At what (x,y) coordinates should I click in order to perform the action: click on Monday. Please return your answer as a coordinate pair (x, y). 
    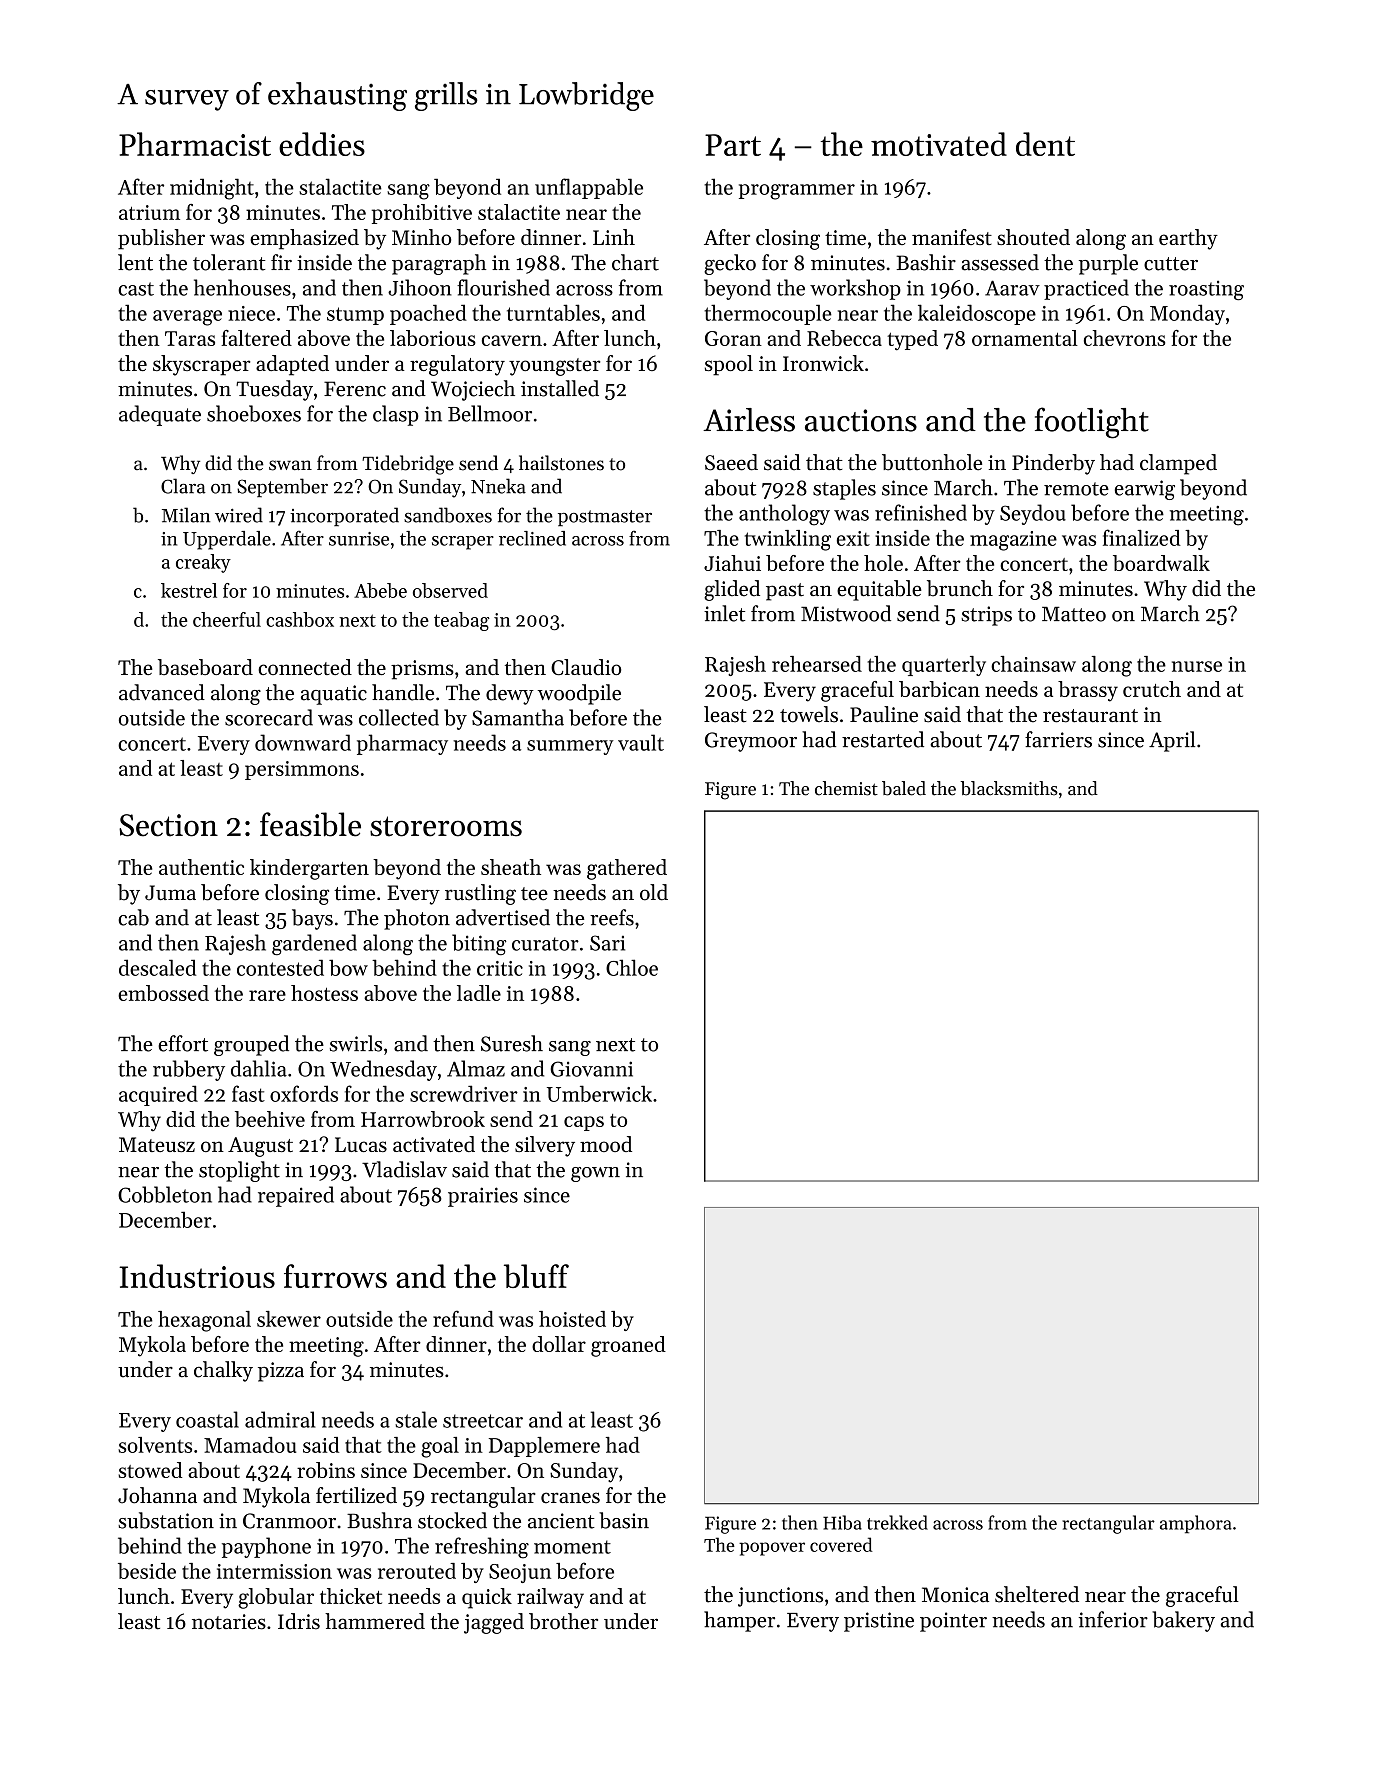
    Looking at the image, I should click on (1187, 314).
